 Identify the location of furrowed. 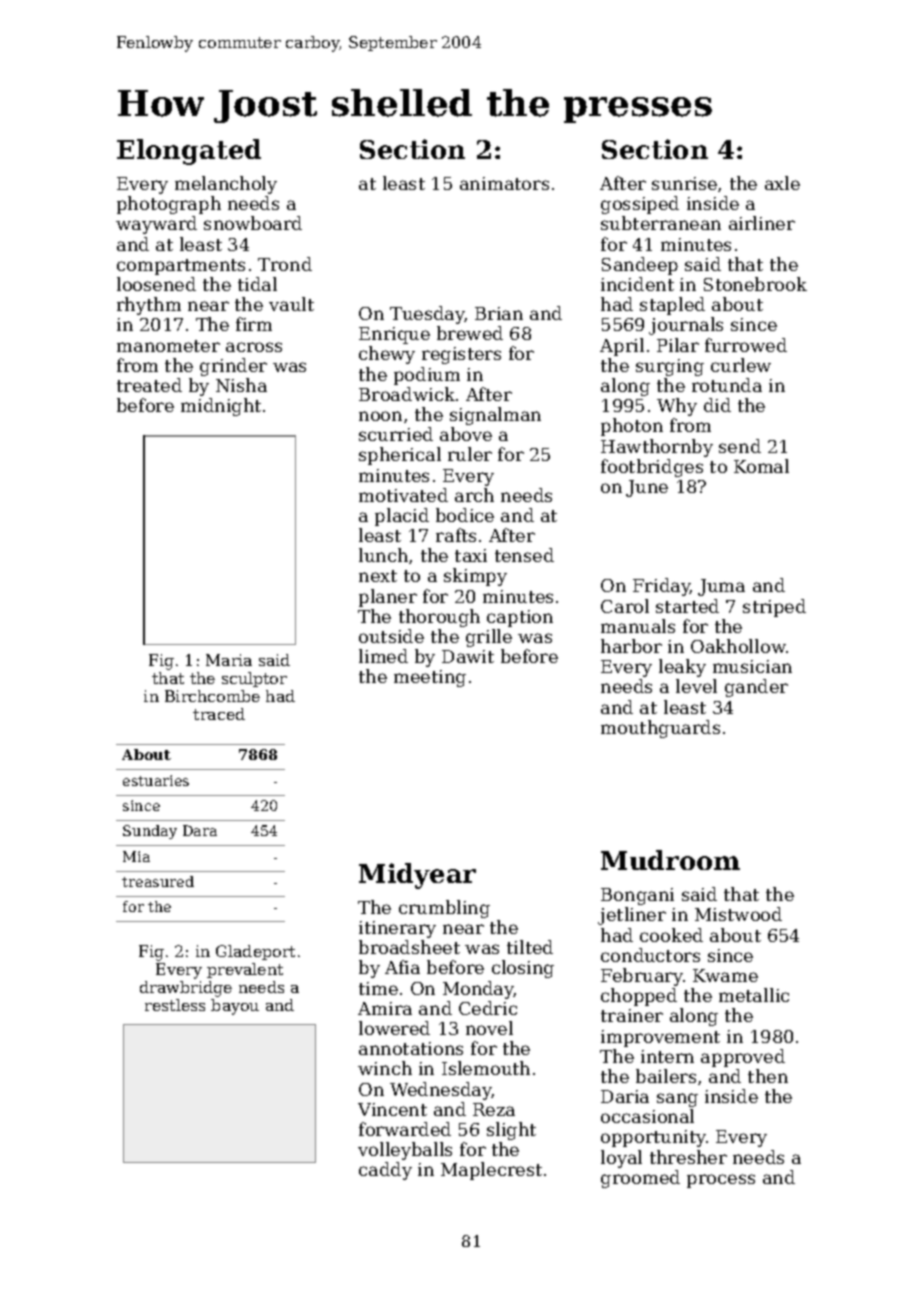
(746, 345).
